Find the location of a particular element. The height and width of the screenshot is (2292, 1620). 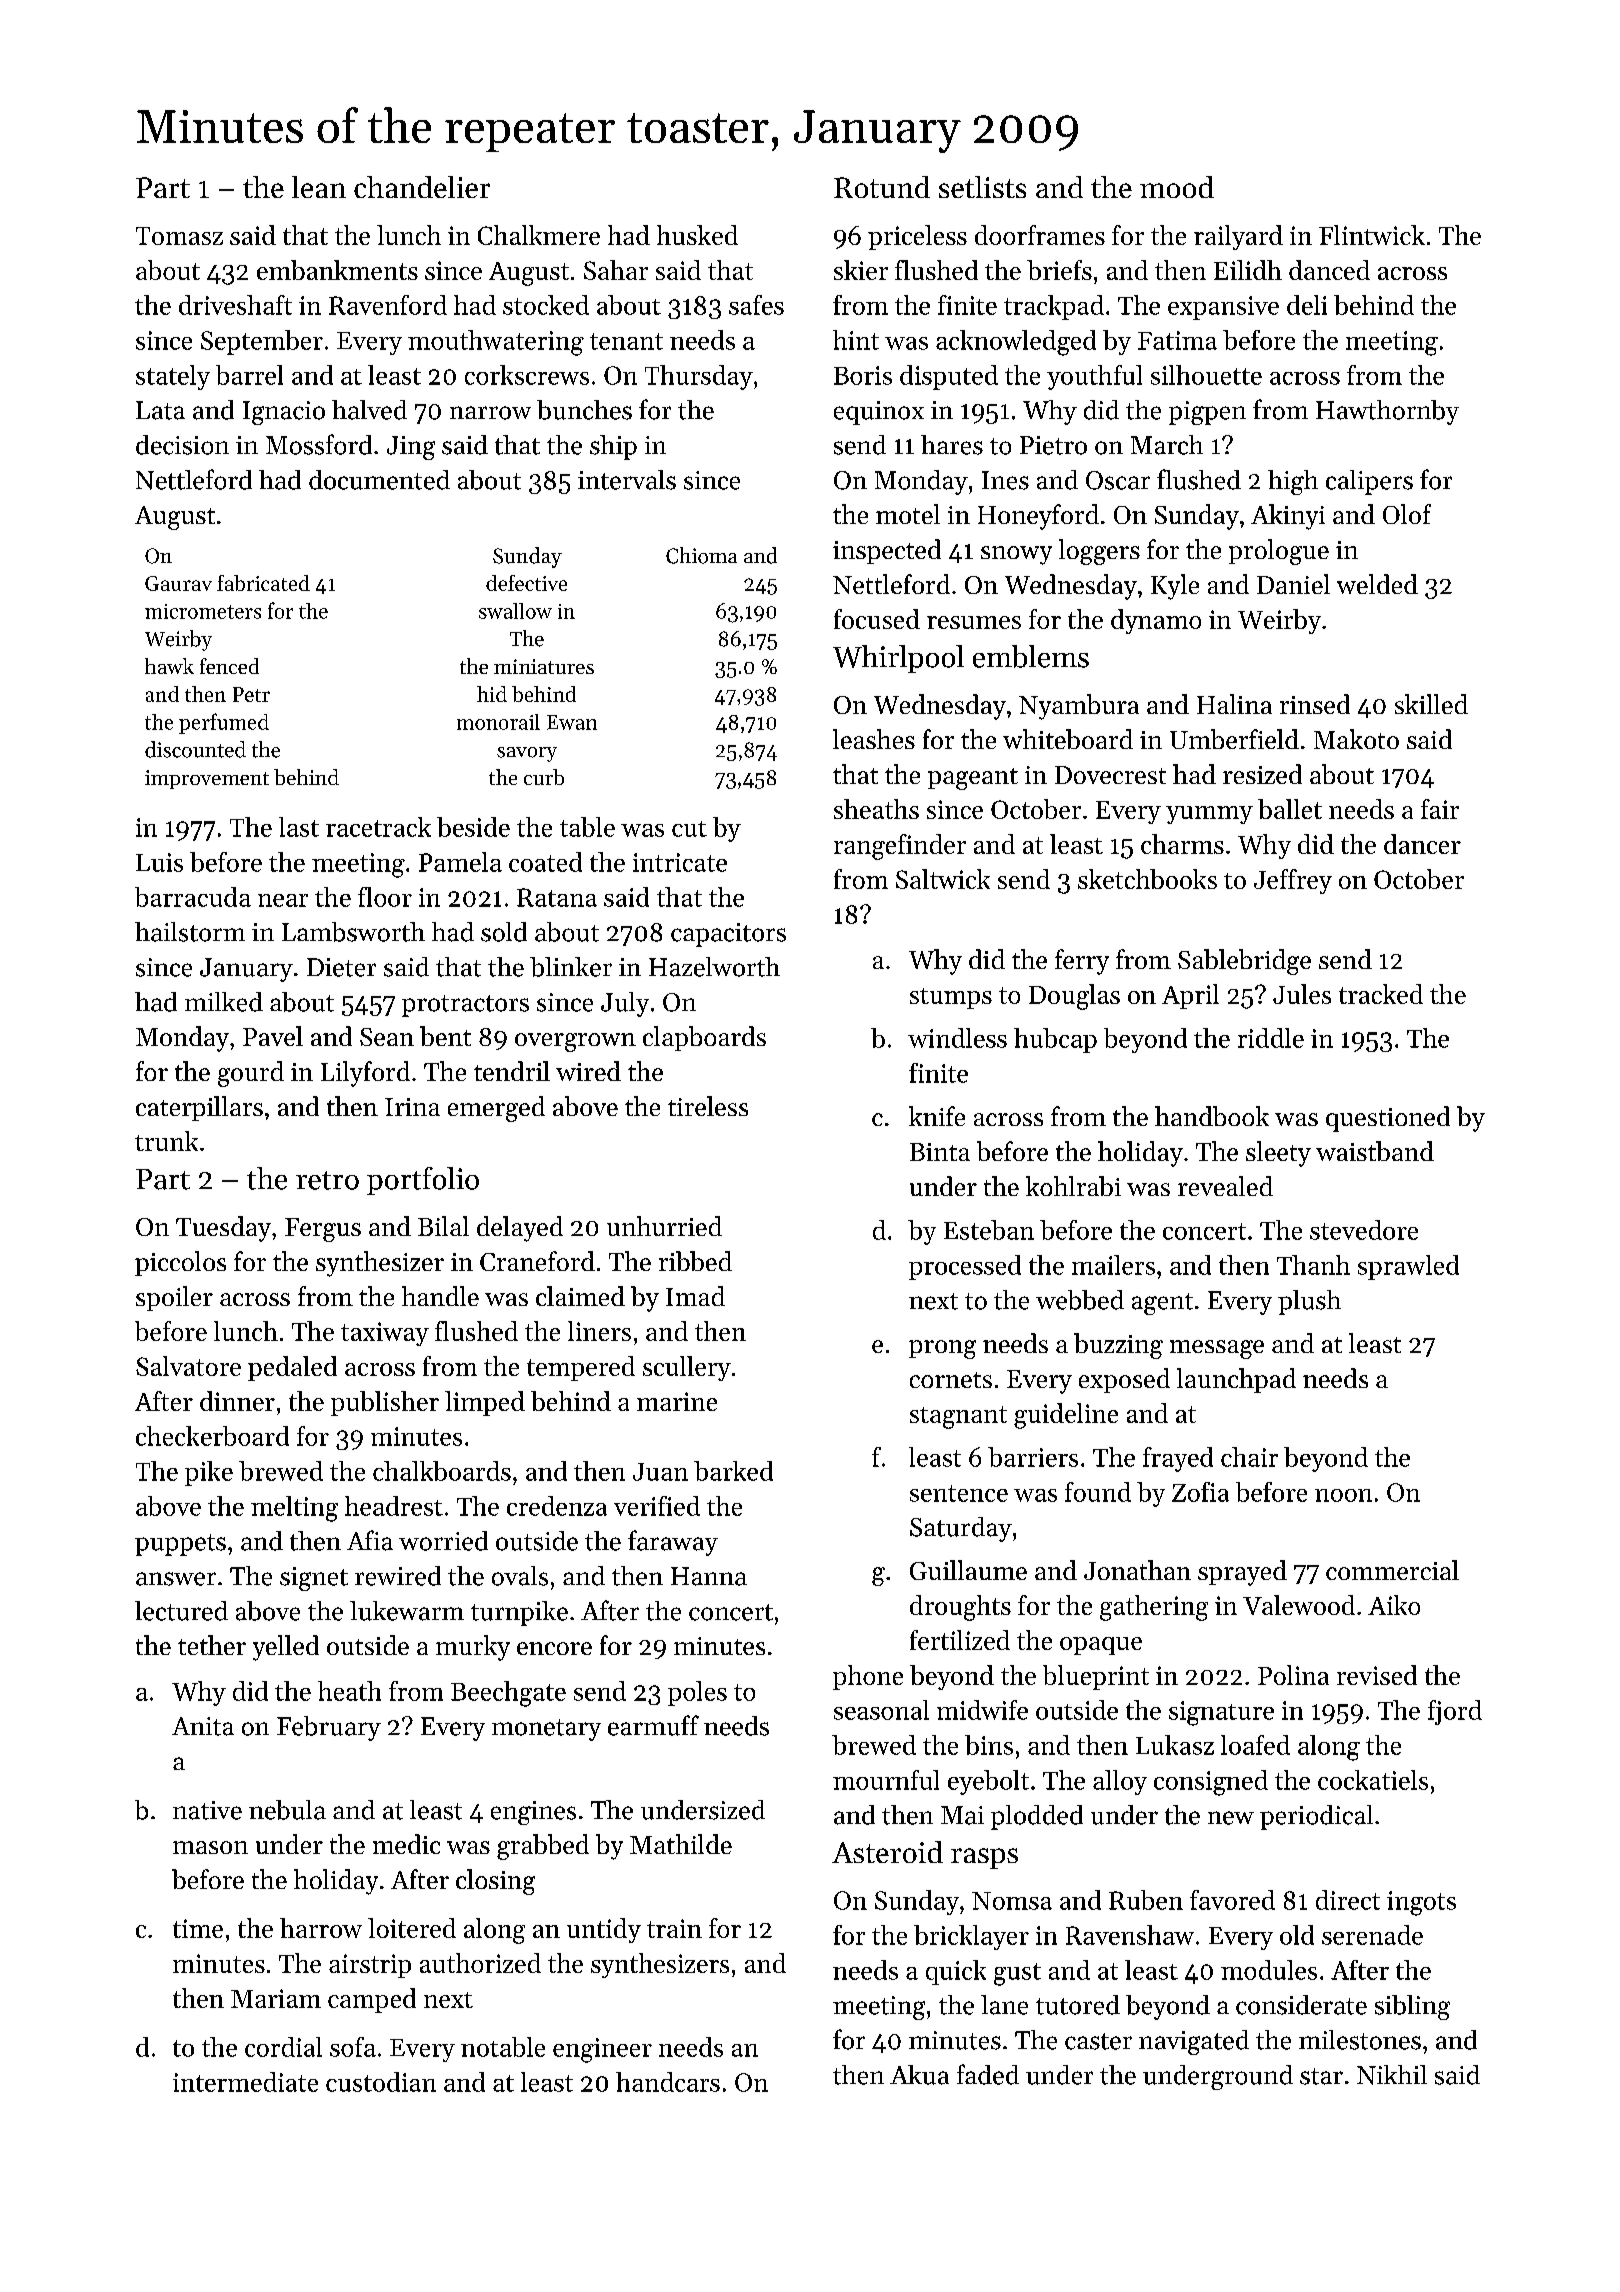

caster is located at coordinates (1098, 2041).
